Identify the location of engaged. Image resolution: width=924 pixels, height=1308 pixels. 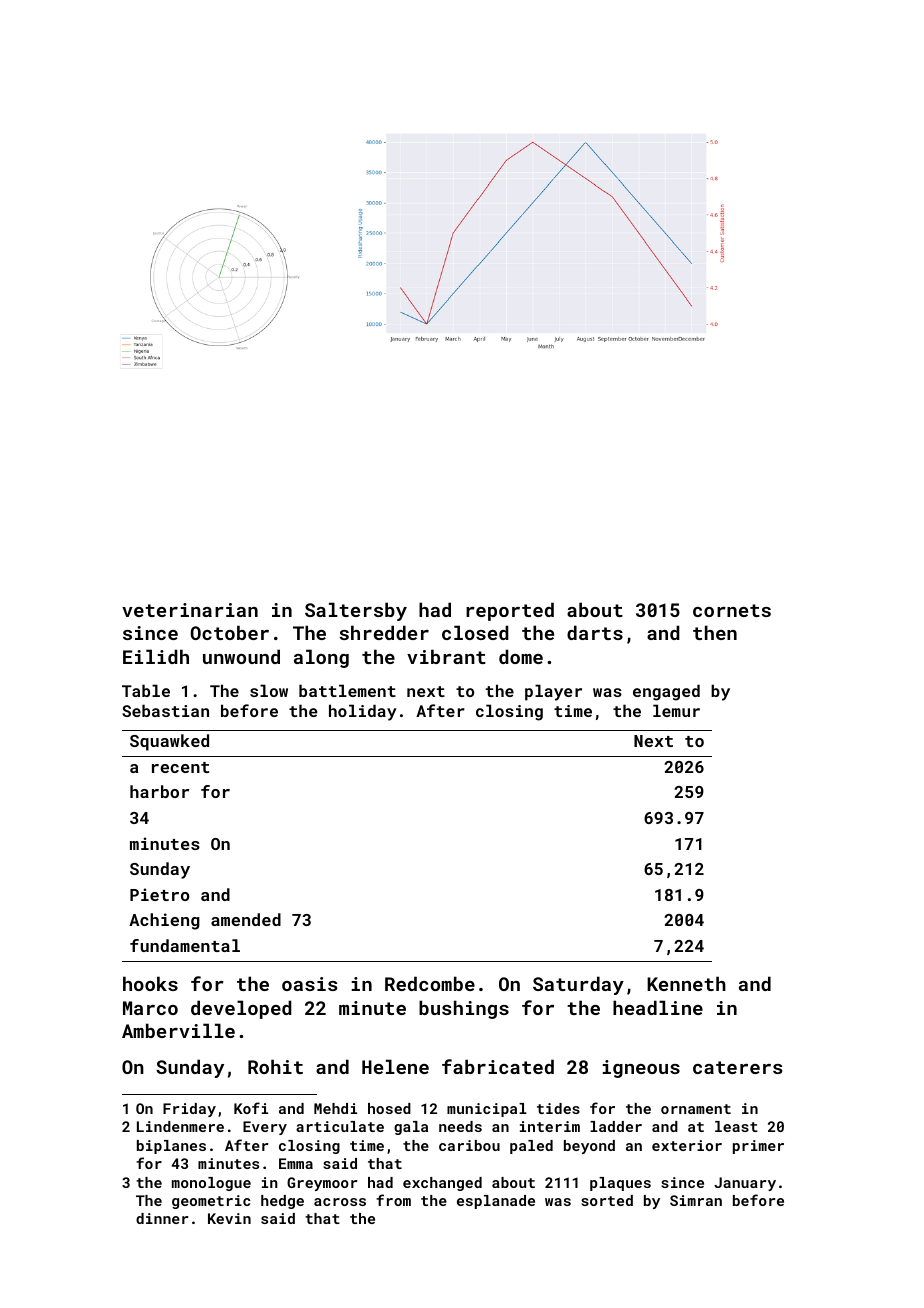
(666, 692).
